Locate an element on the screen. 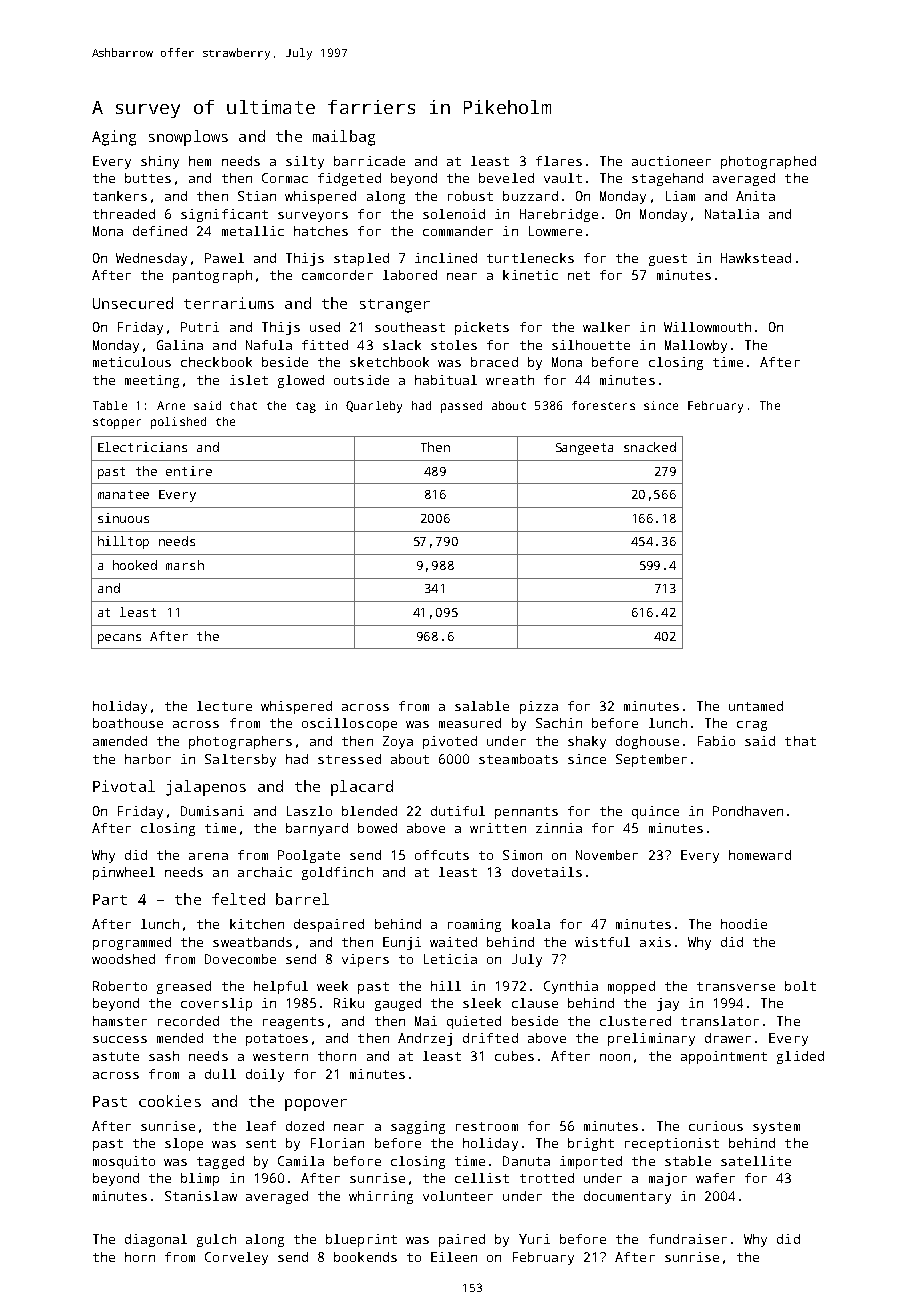 This screenshot has height=1314, width=924. wreath is located at coordinates (510, 380).
